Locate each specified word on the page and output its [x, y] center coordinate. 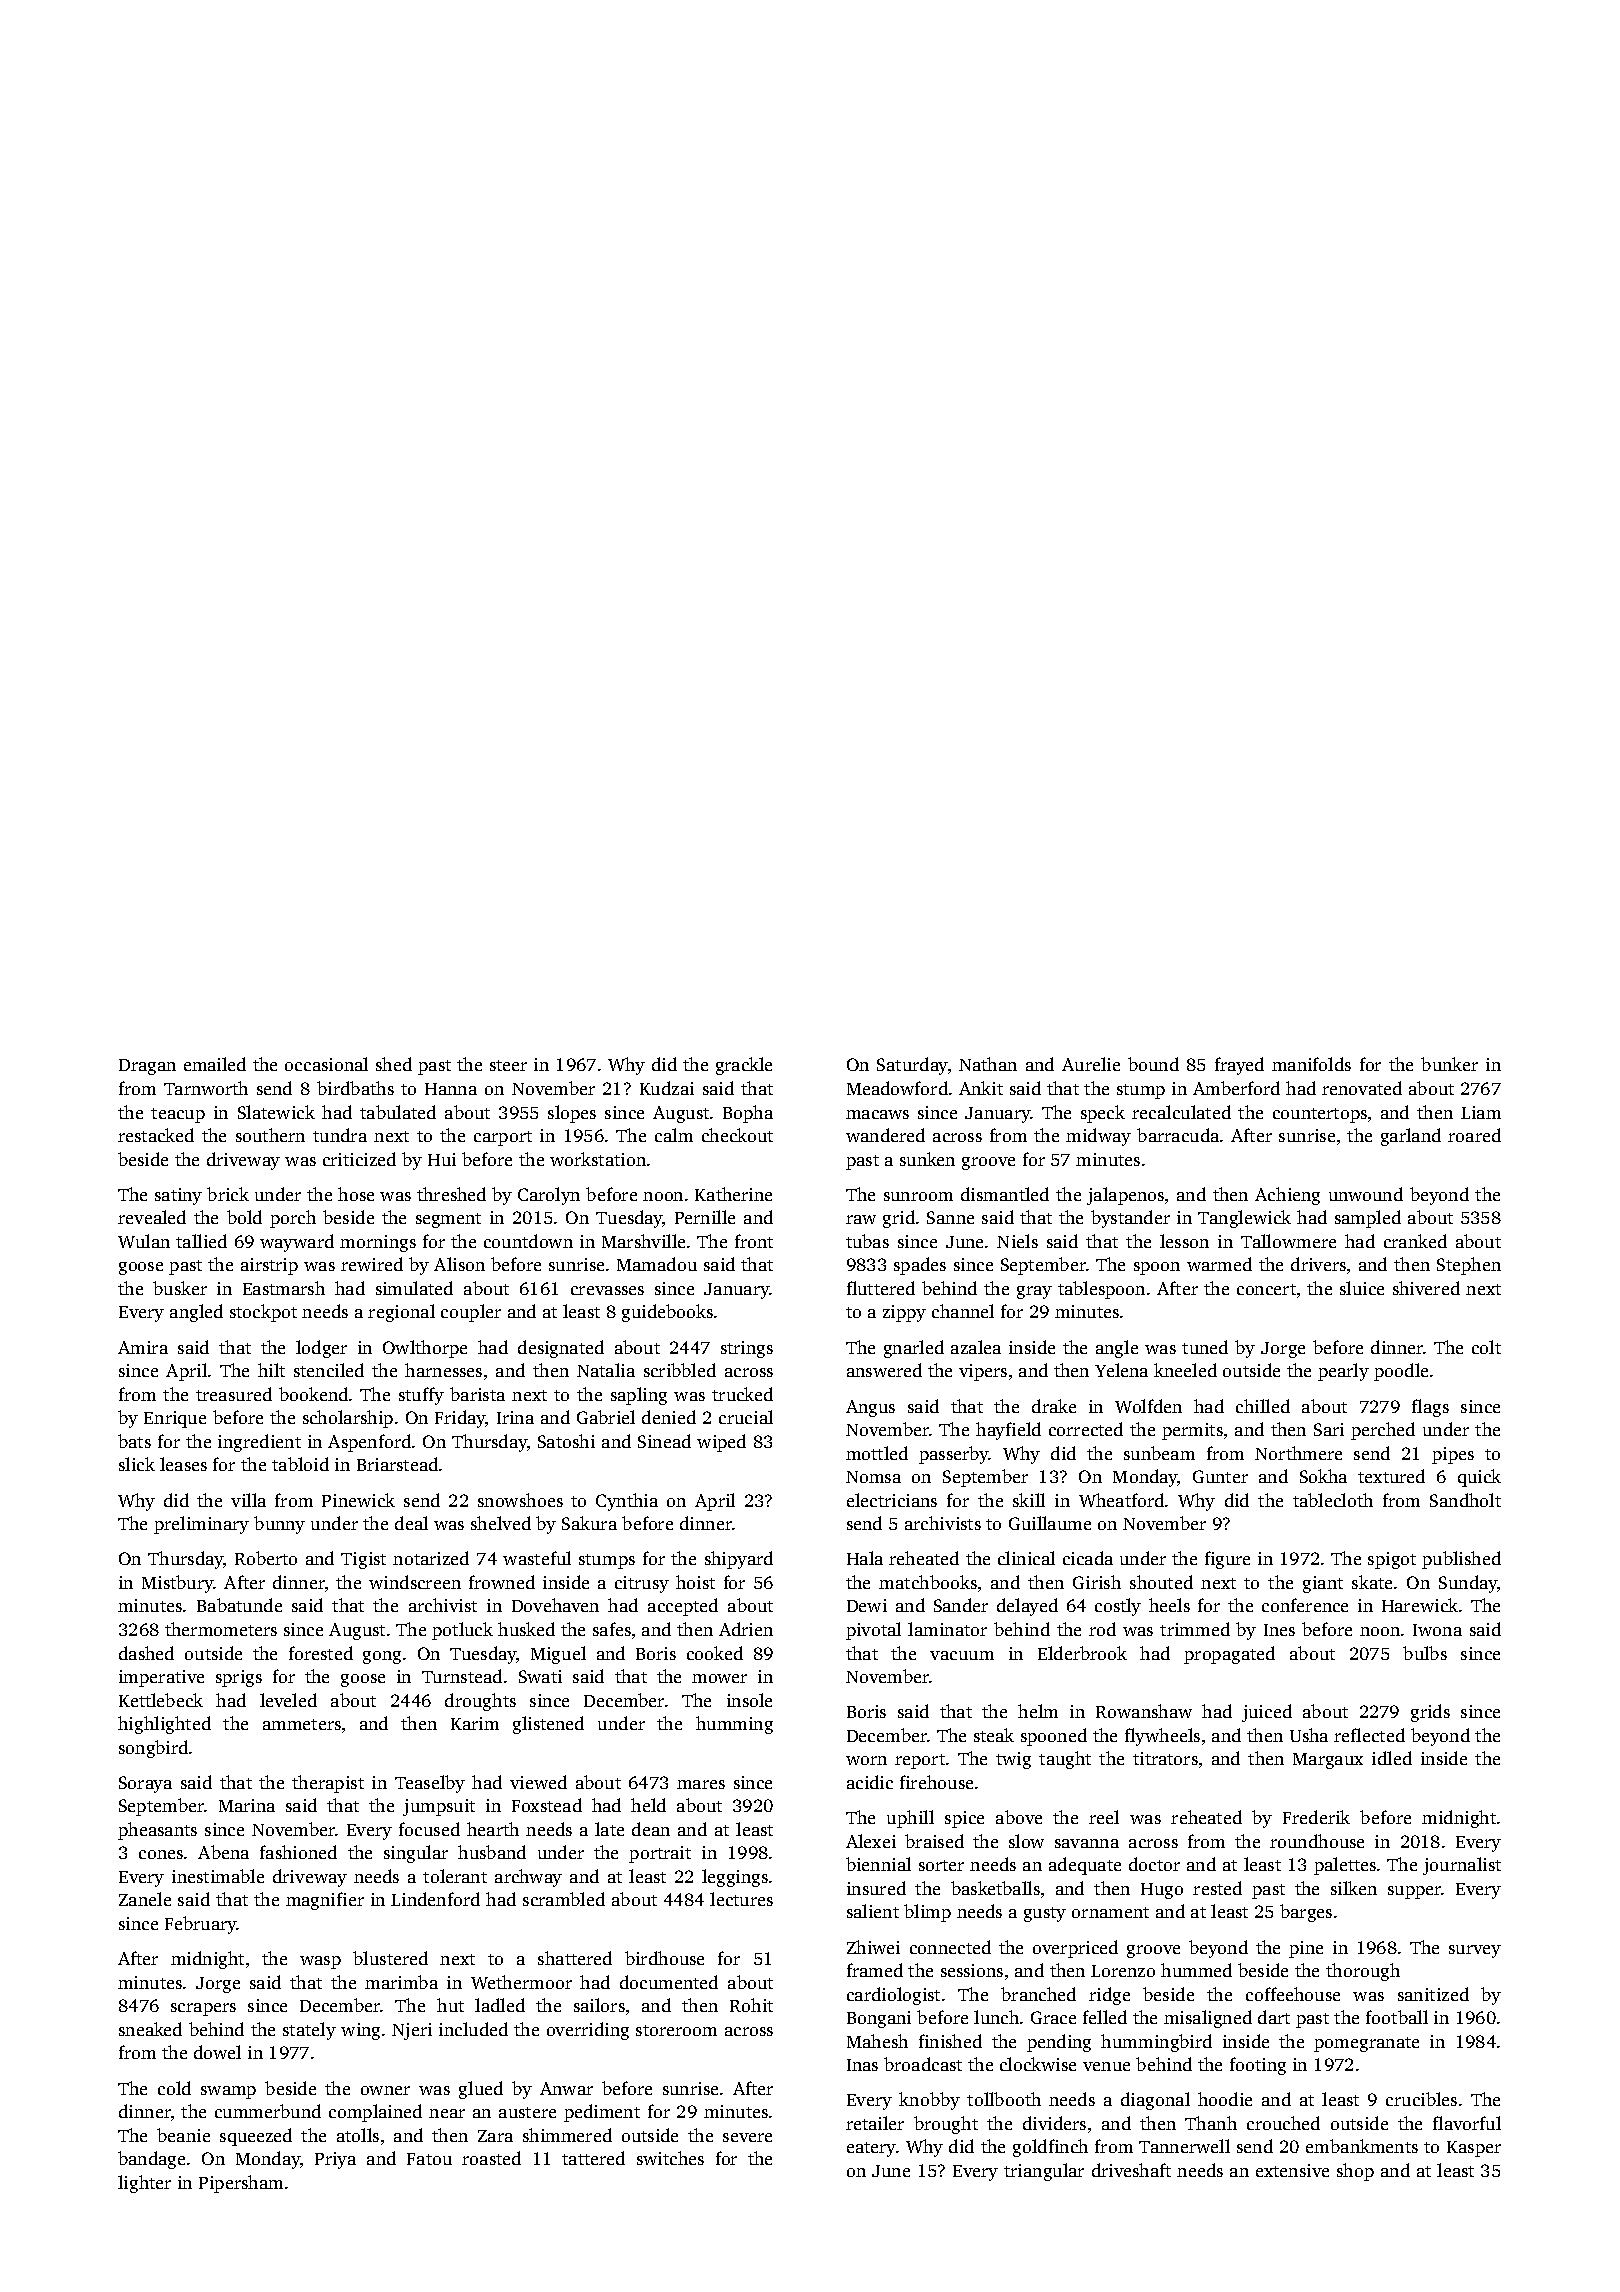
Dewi [867, 1605]
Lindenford [435, 1899]
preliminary [201, 1525]
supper [1415, 1892]
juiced [1267, 1713]
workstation [598, 1159]
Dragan [147, 1067]
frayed [1239, 1066]
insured [876, 1888]
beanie [183, 2135]
